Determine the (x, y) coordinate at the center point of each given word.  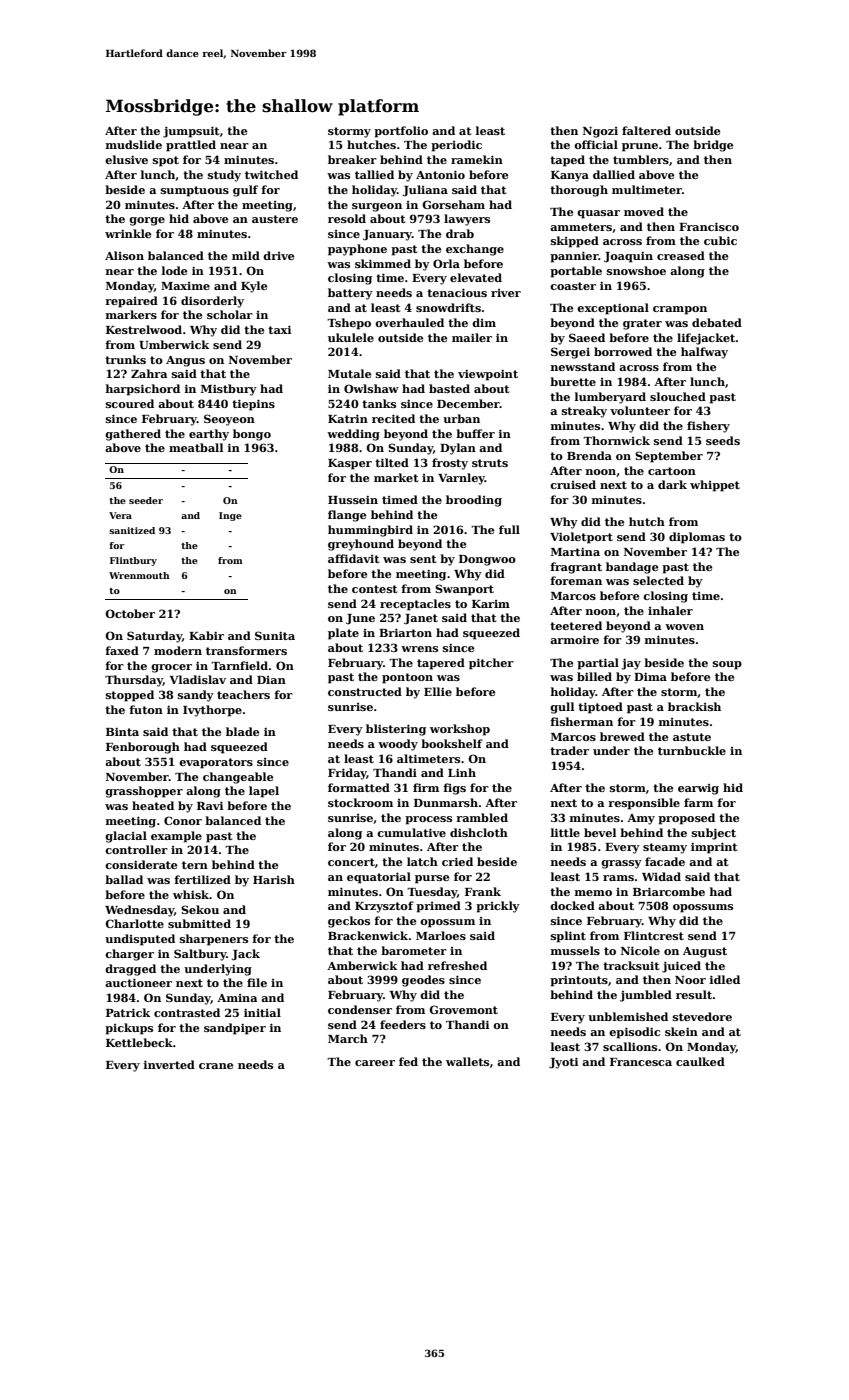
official (596, 144)
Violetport (581, 538)
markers (131, 314)
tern (195, 865)
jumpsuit (191, 132)
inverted (169, 1064)
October (130, 613)
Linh (462, 772)
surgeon (377, 207)
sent (423, 559)
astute (692, 737)
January (387, 235)
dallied (614, 174)
